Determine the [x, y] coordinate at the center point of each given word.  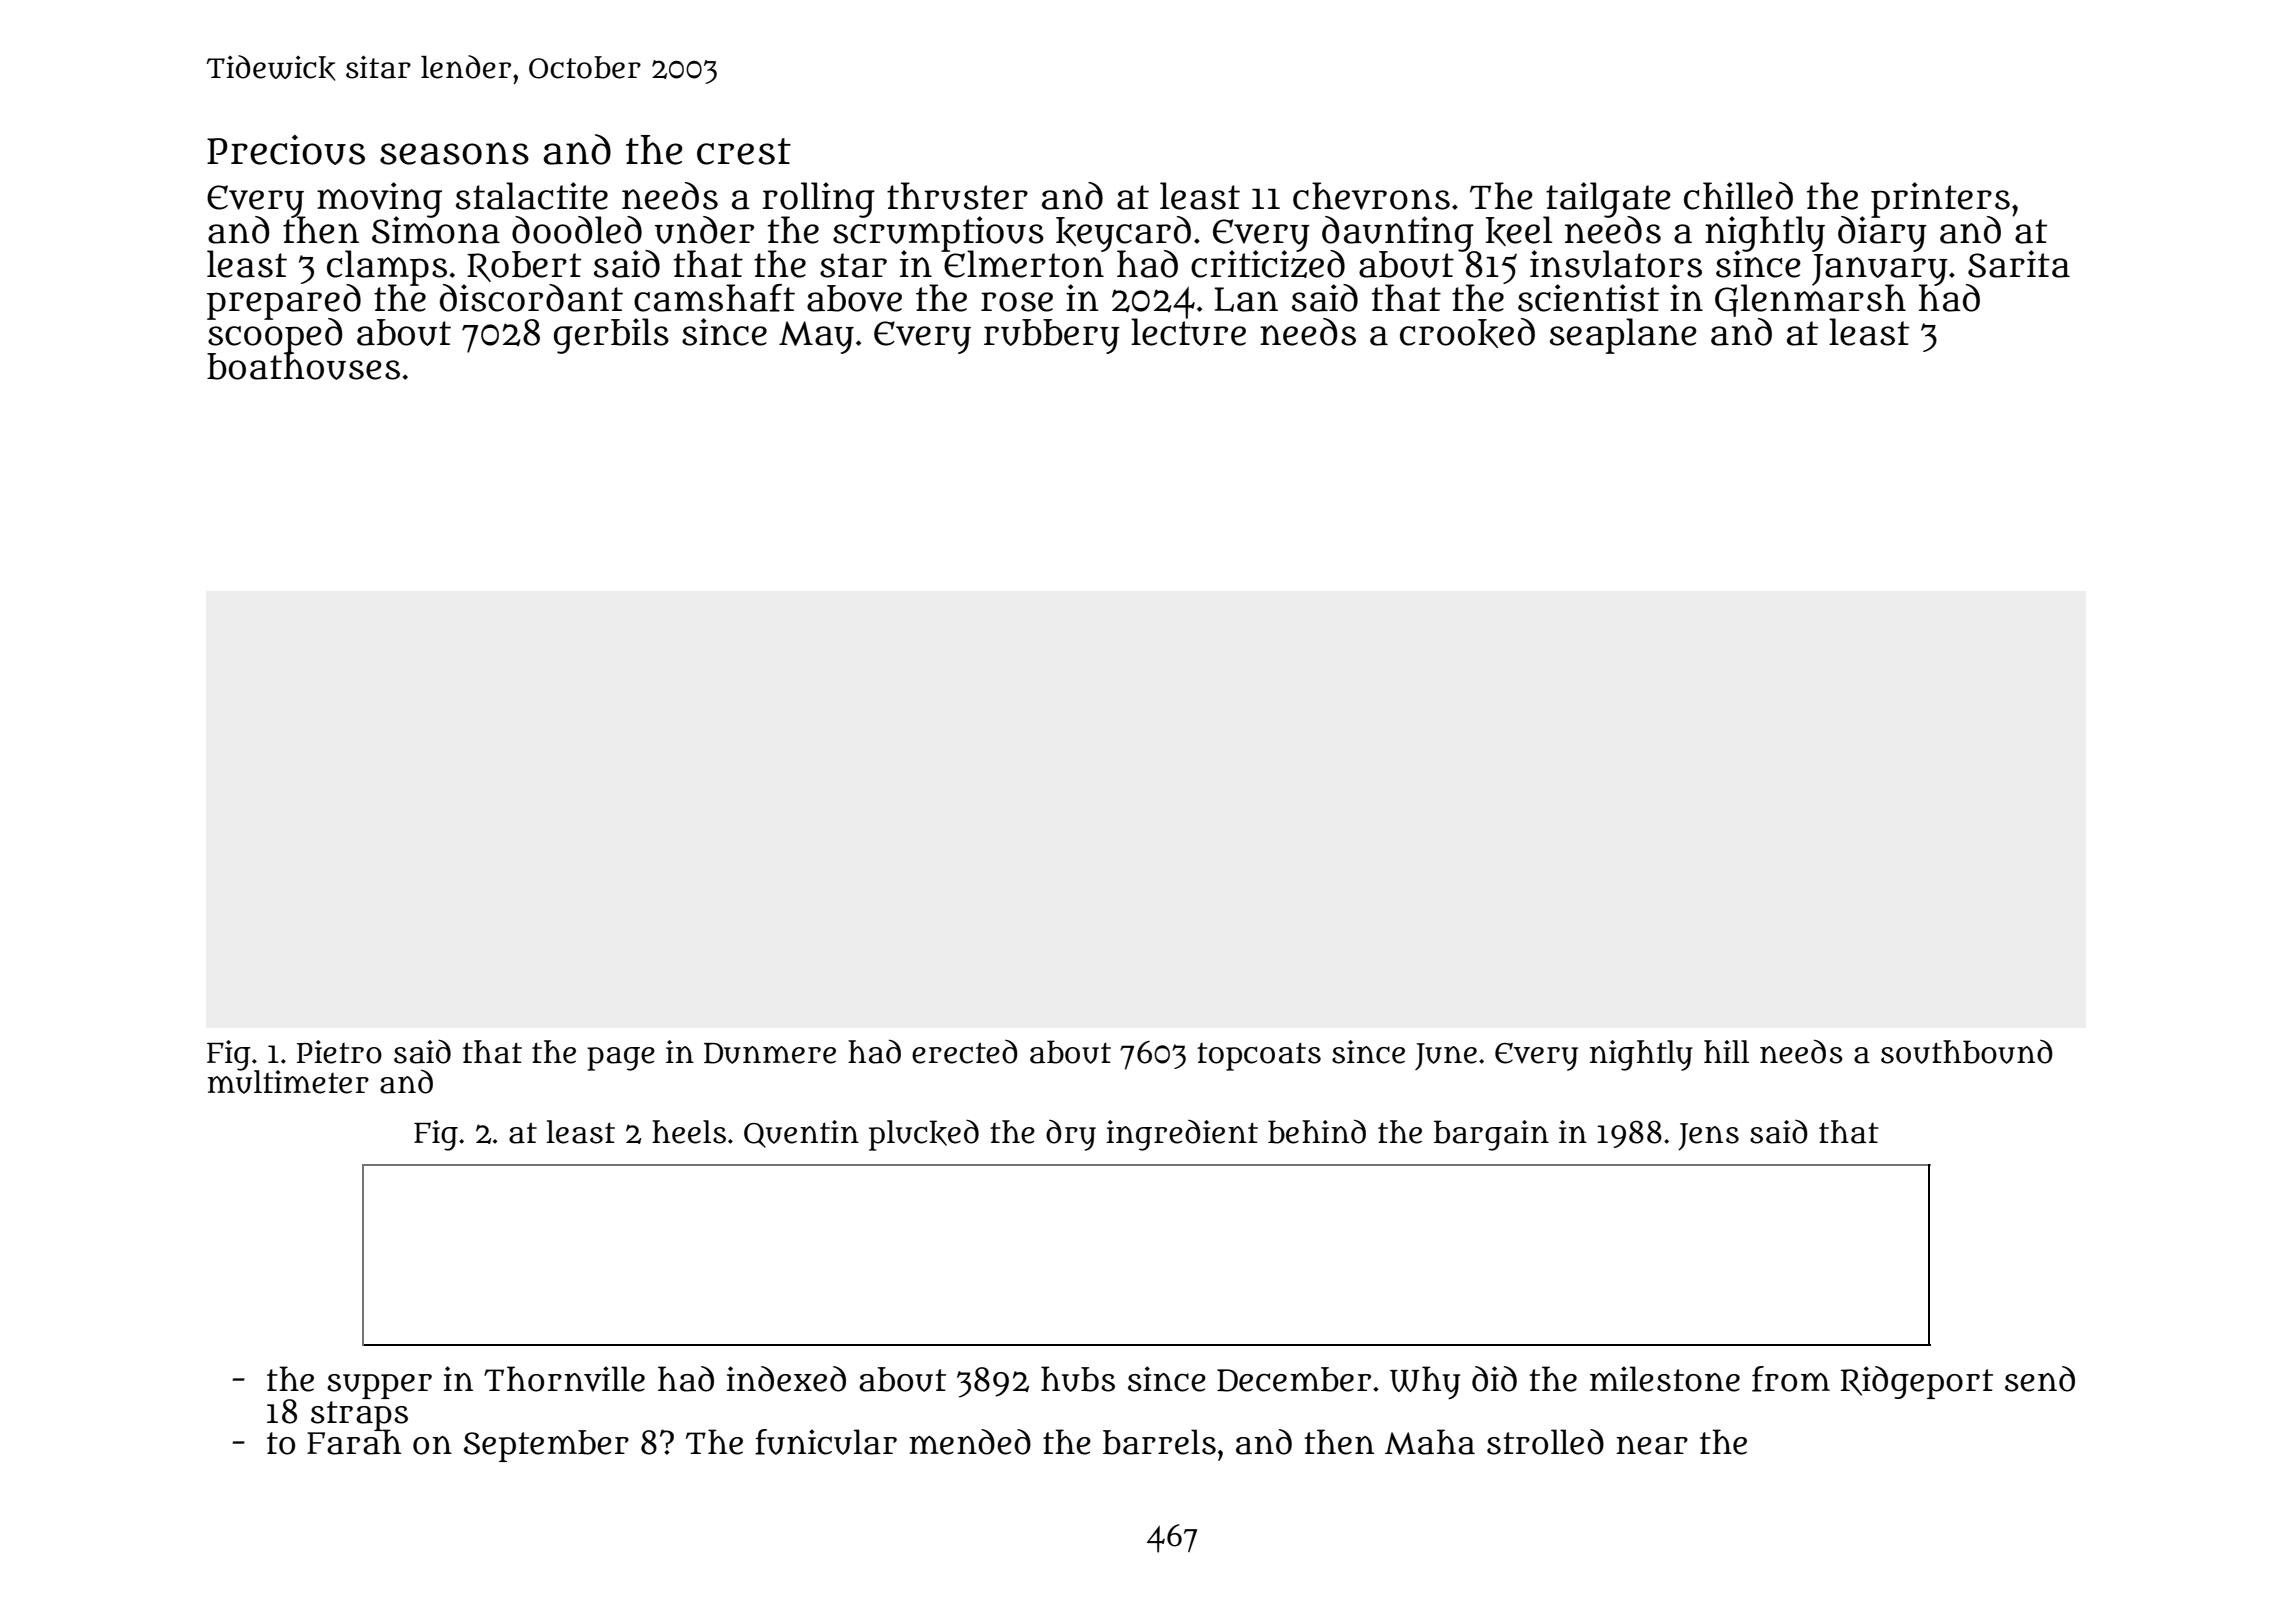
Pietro [339, 1052]
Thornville [564, 1379]
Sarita [2019, 264]
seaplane [1623, 336]
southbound [1967, 1052]
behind [1317, 1131]
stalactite [532, 196]
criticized [1268, 264]
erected [965, 1052]
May [816, 337]
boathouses [303, 366]
